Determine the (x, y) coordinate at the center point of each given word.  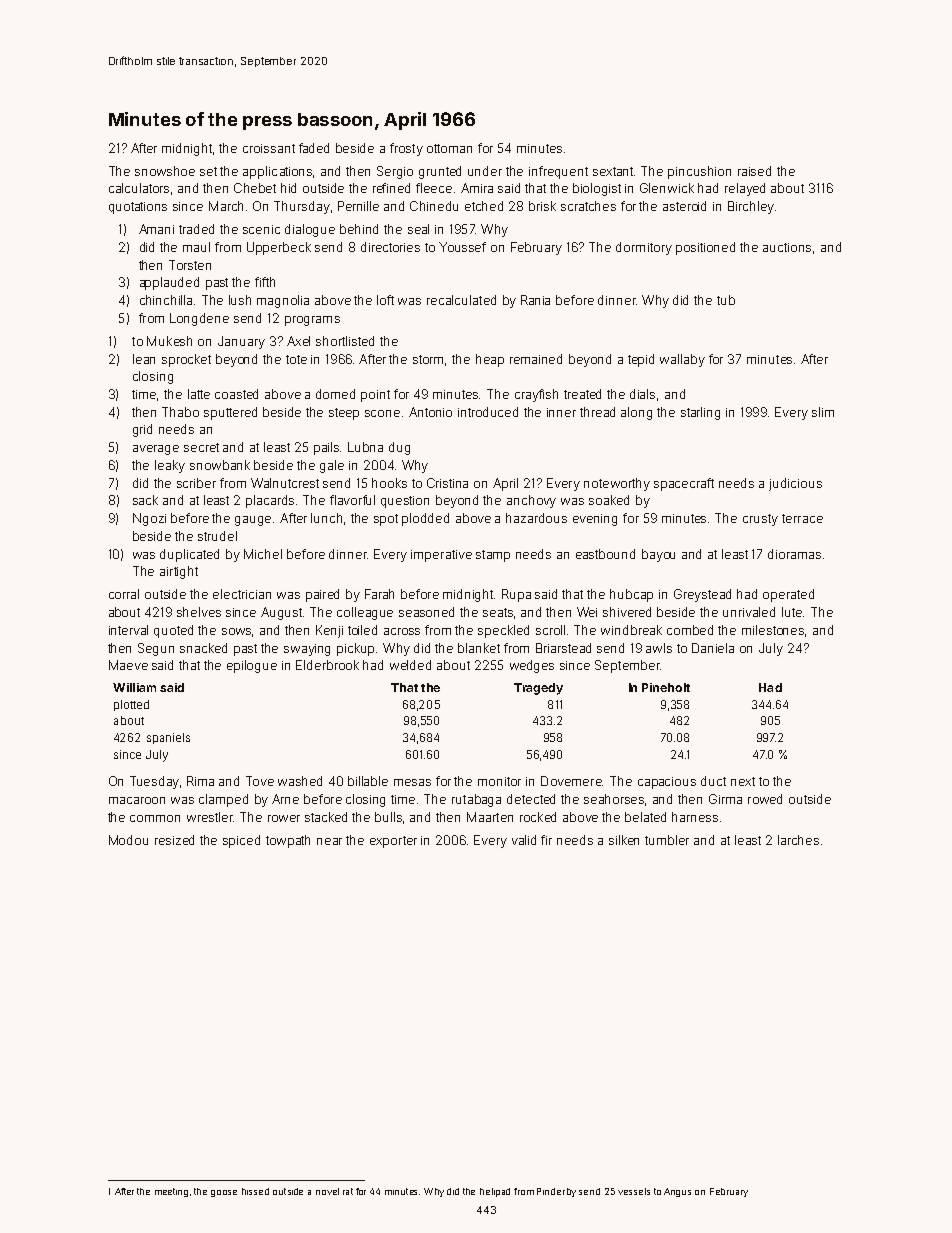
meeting (171, 1192)
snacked (203, 648)
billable (368, 781)
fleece (434, 188)
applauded (169, 283)
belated (645, 817)
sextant (613, 171)
